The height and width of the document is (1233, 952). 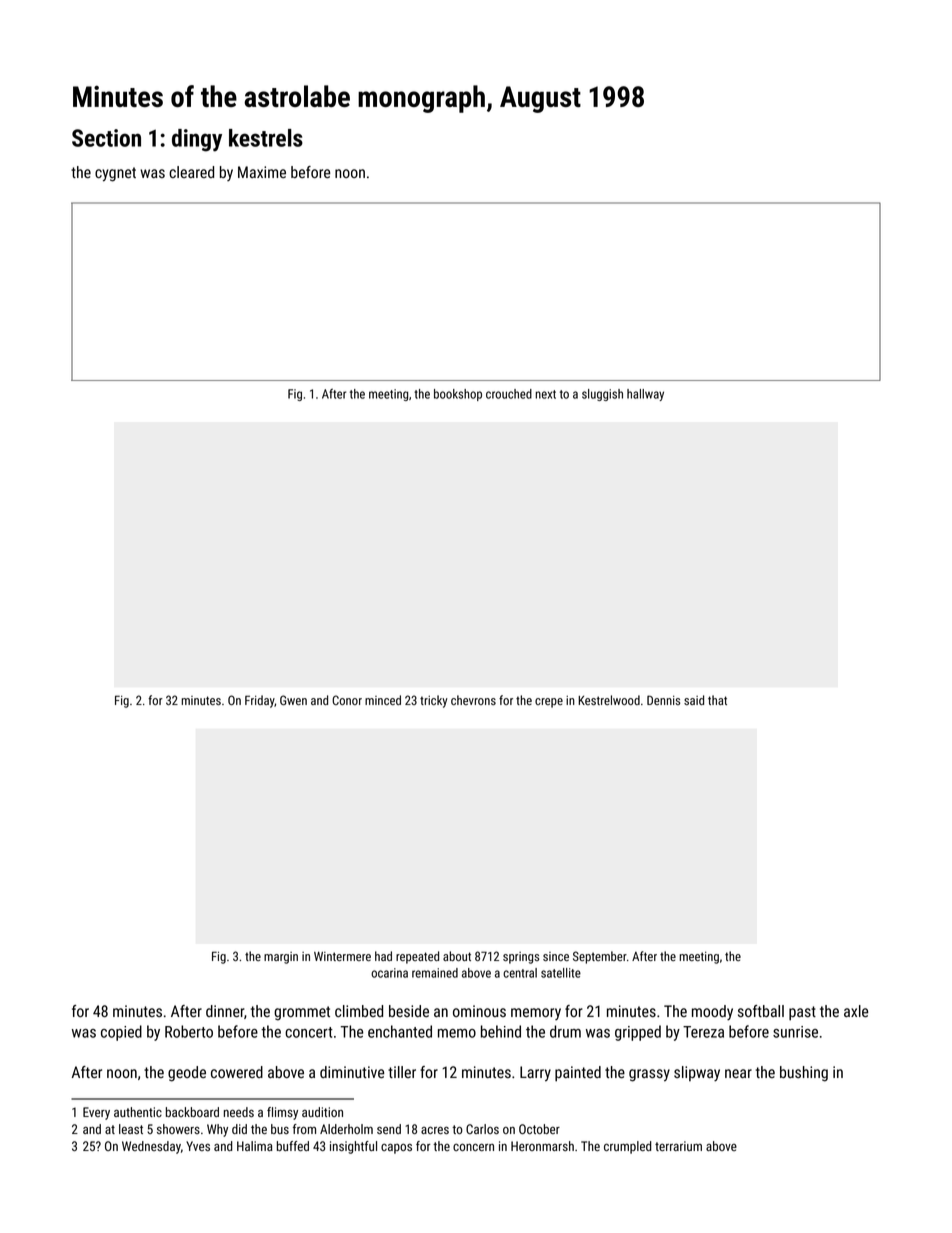 What do you see at coordinates (712, 1012) in the document?
I see `moody` at bounding box center [712, 1012].
